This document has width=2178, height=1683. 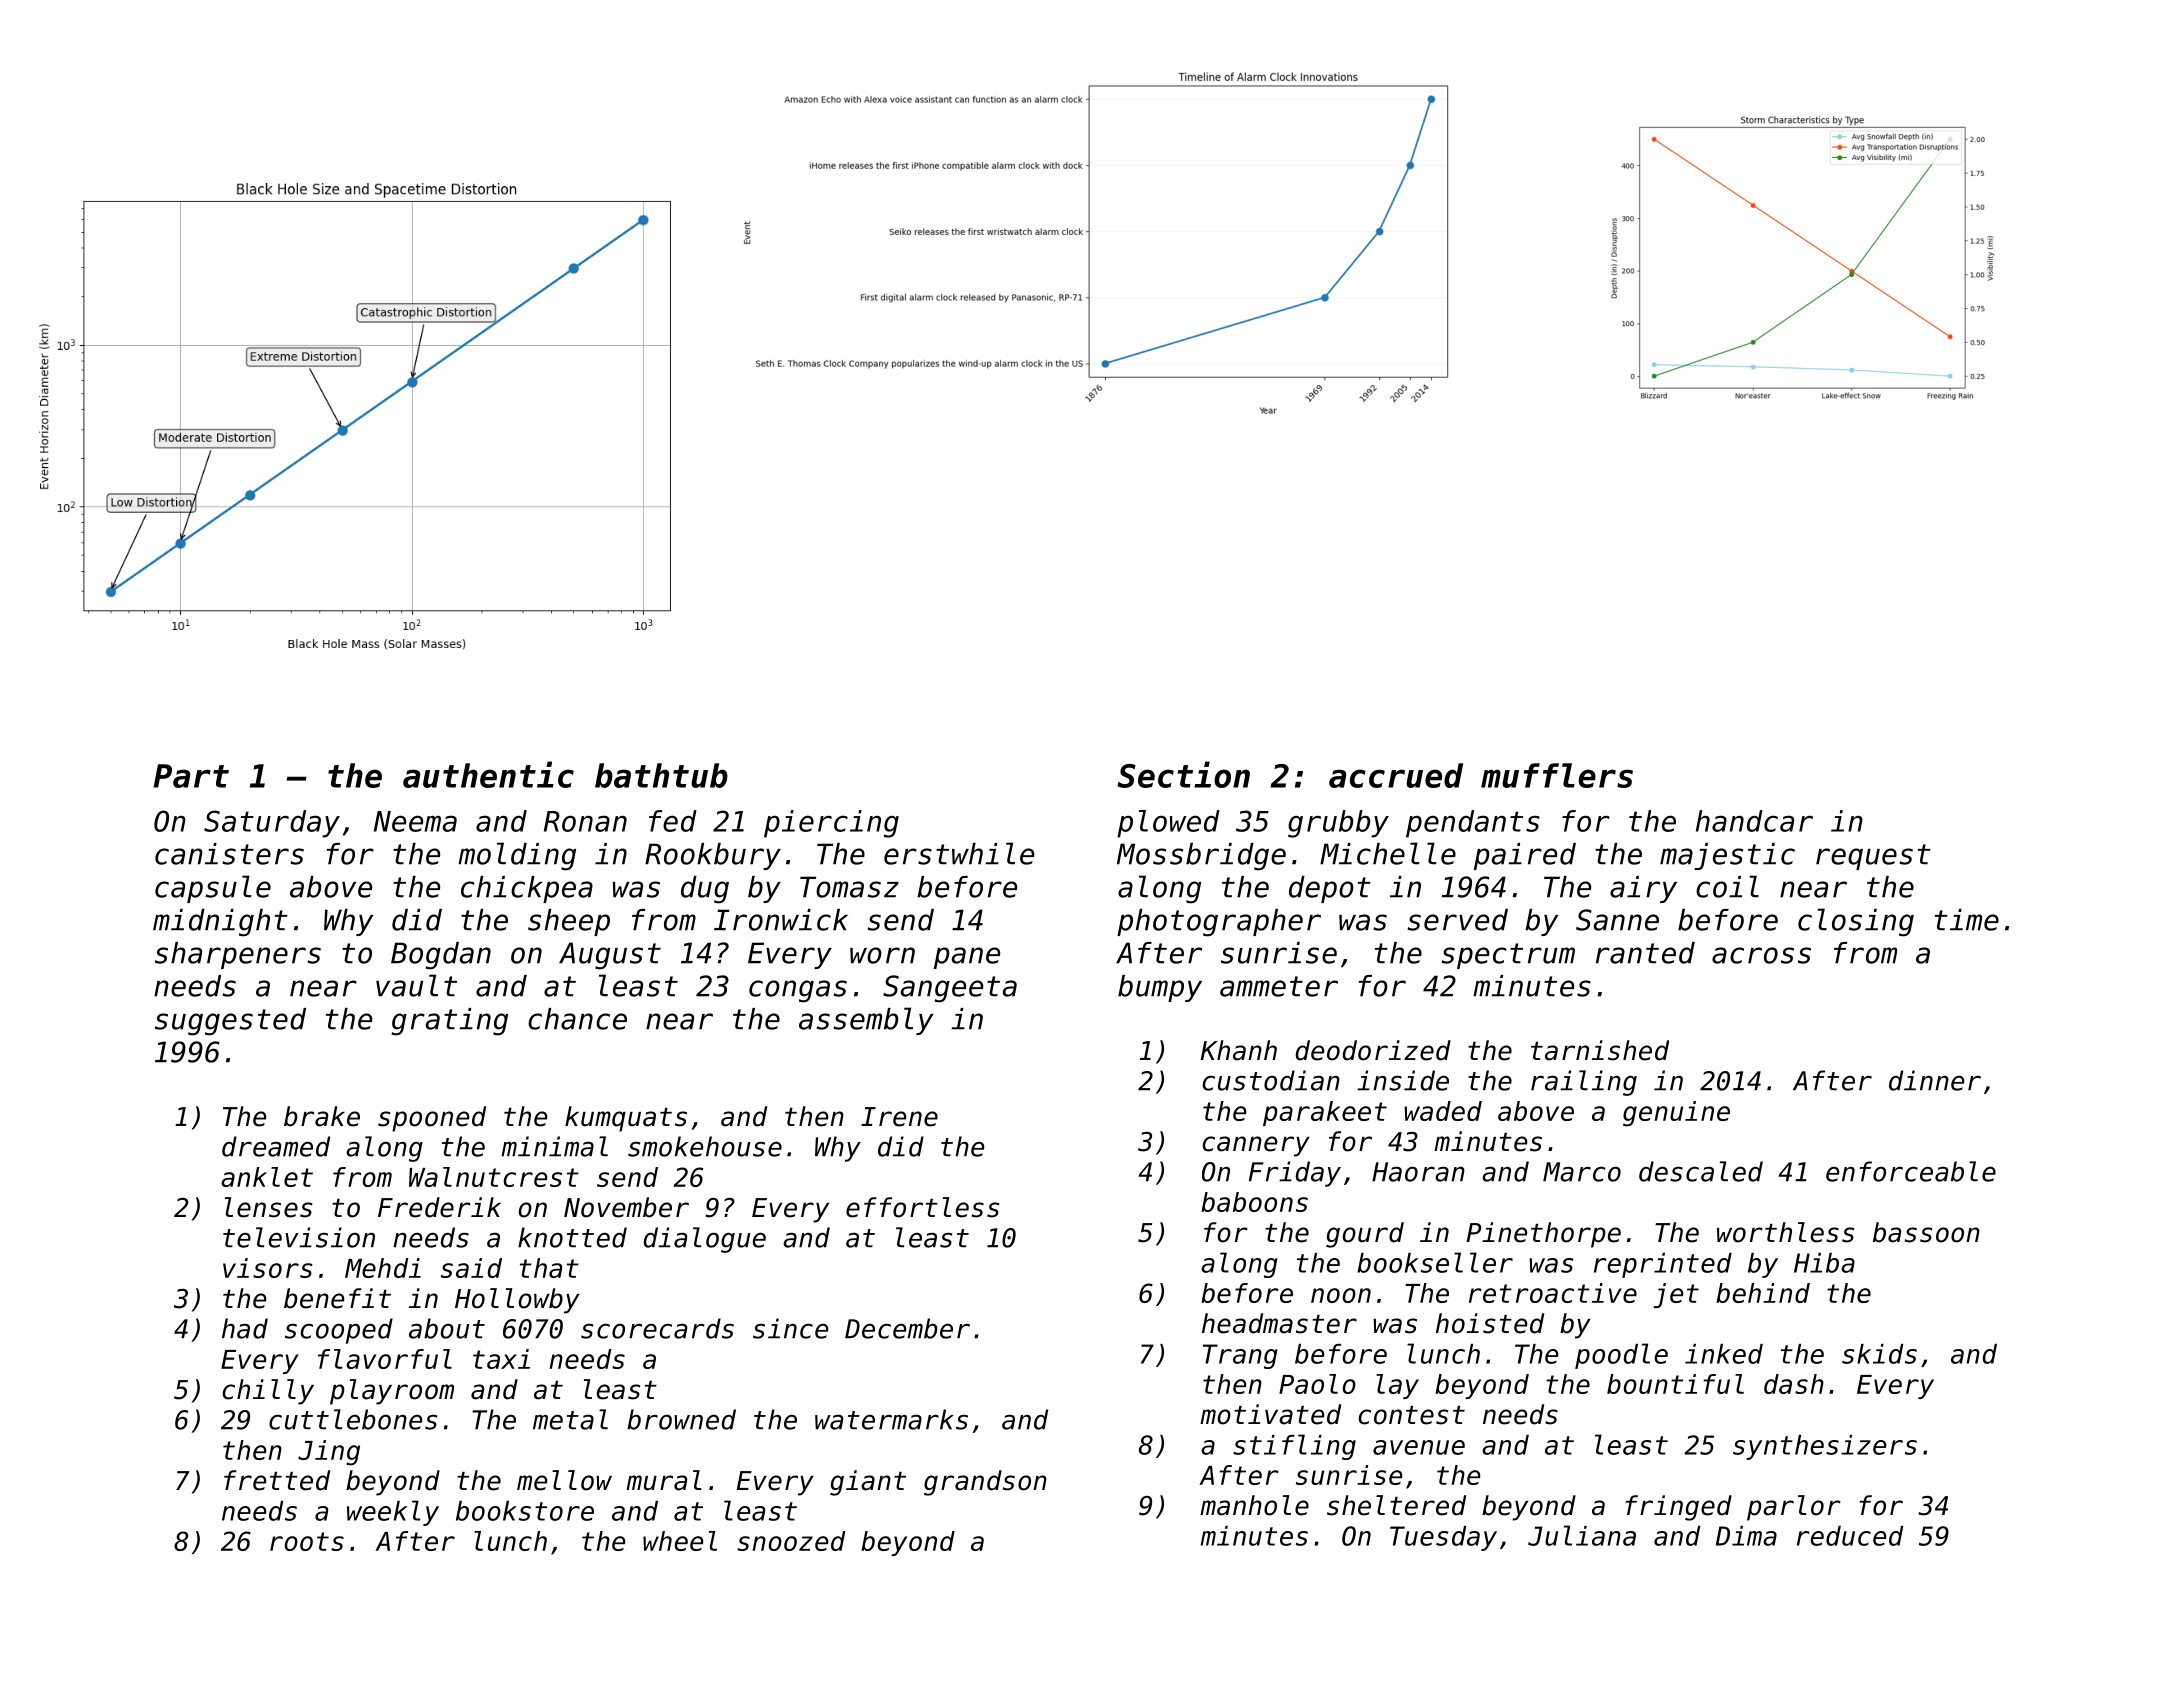 What do you see at coordinates (1508, 956) in the document?
I see `spectrum` at bounding box center [1508, 956].
